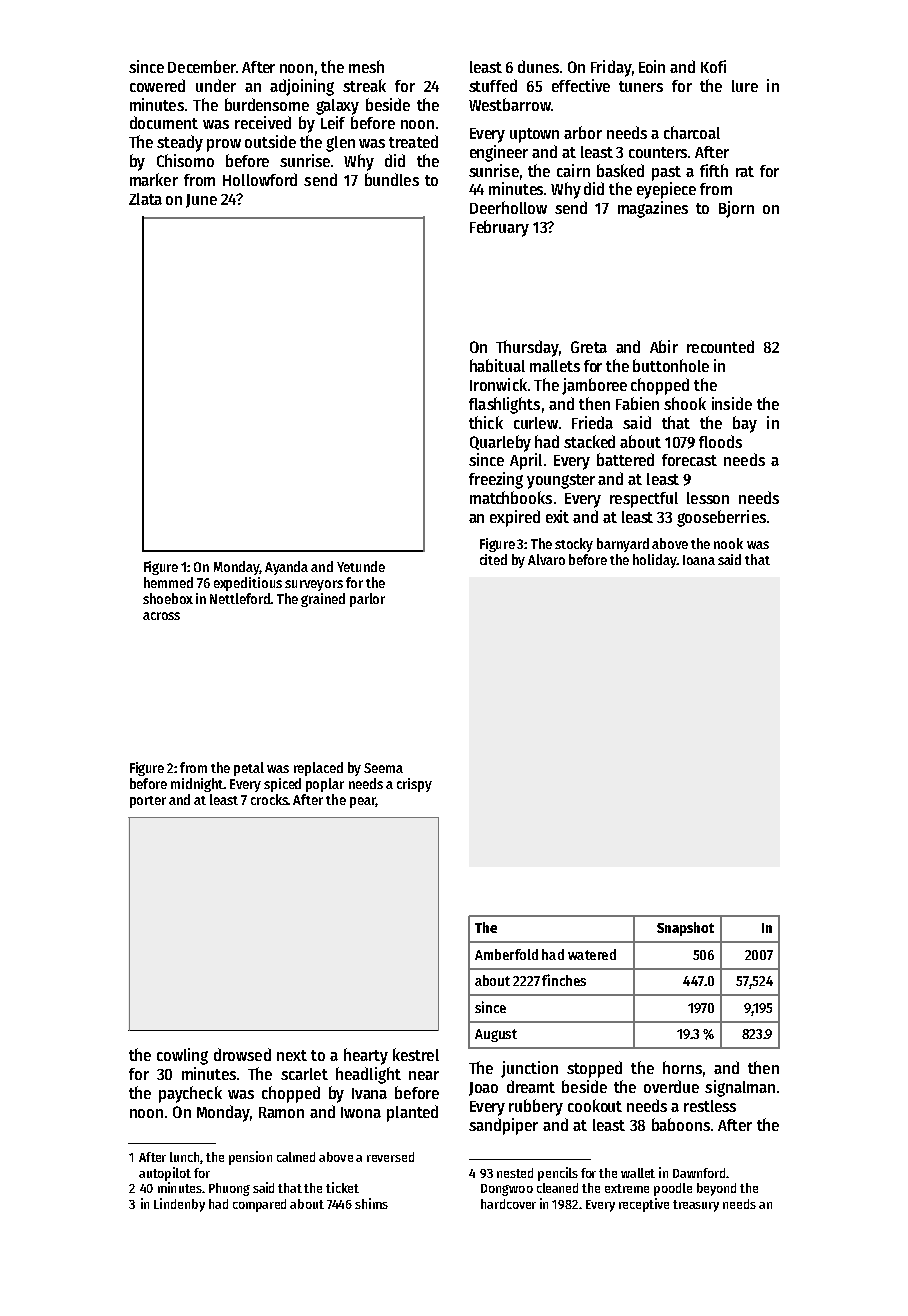 This screenshot has height=1316, width=908. What do you see at coordinates (508, 1204) in the screenshot?
I see `hardcover` at bounding box center [508, 1204].
